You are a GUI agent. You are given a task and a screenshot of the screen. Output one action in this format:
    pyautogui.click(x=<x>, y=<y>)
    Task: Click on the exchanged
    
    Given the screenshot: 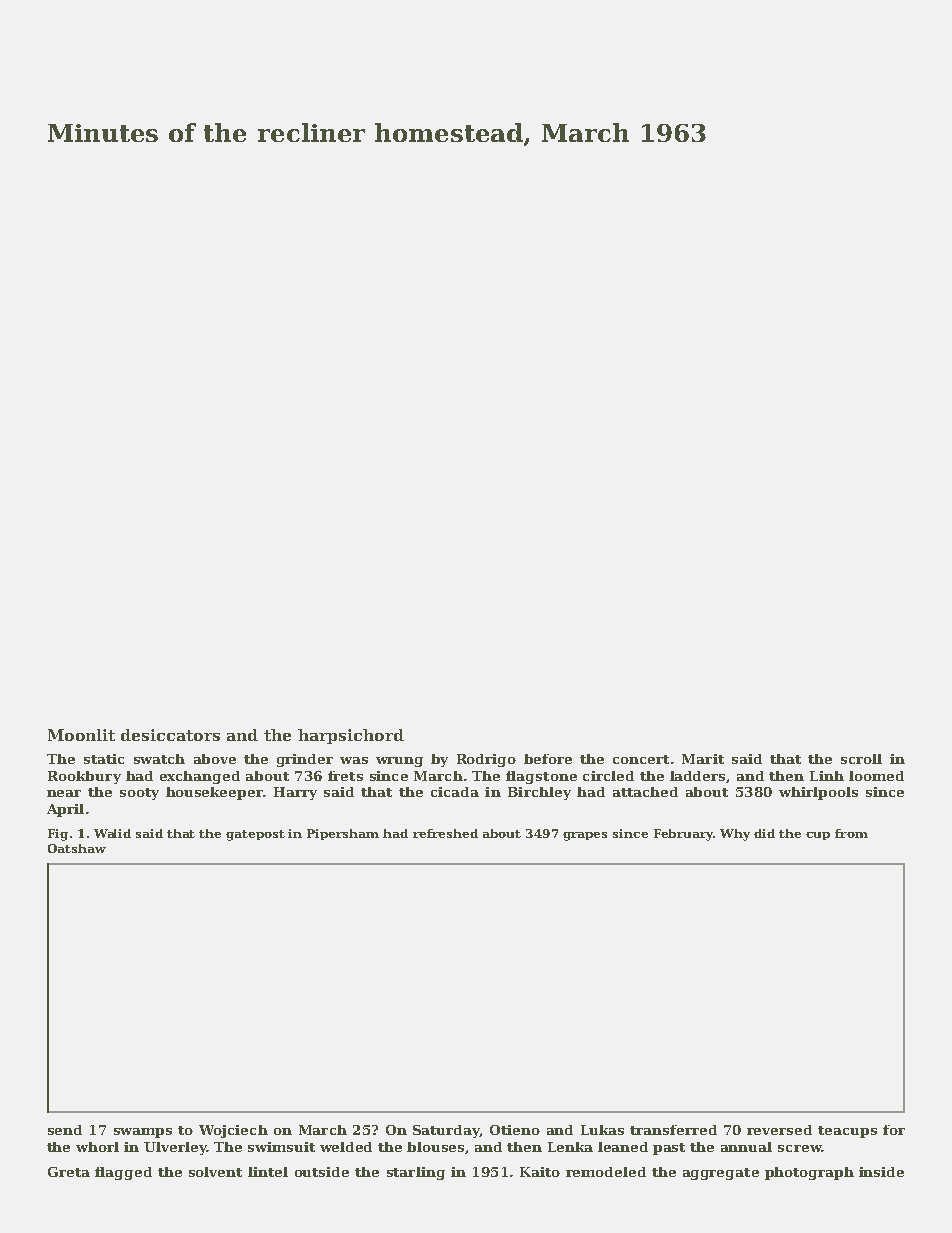 What is the action you would take?
    pyautogui.click(x=200, y=777)
